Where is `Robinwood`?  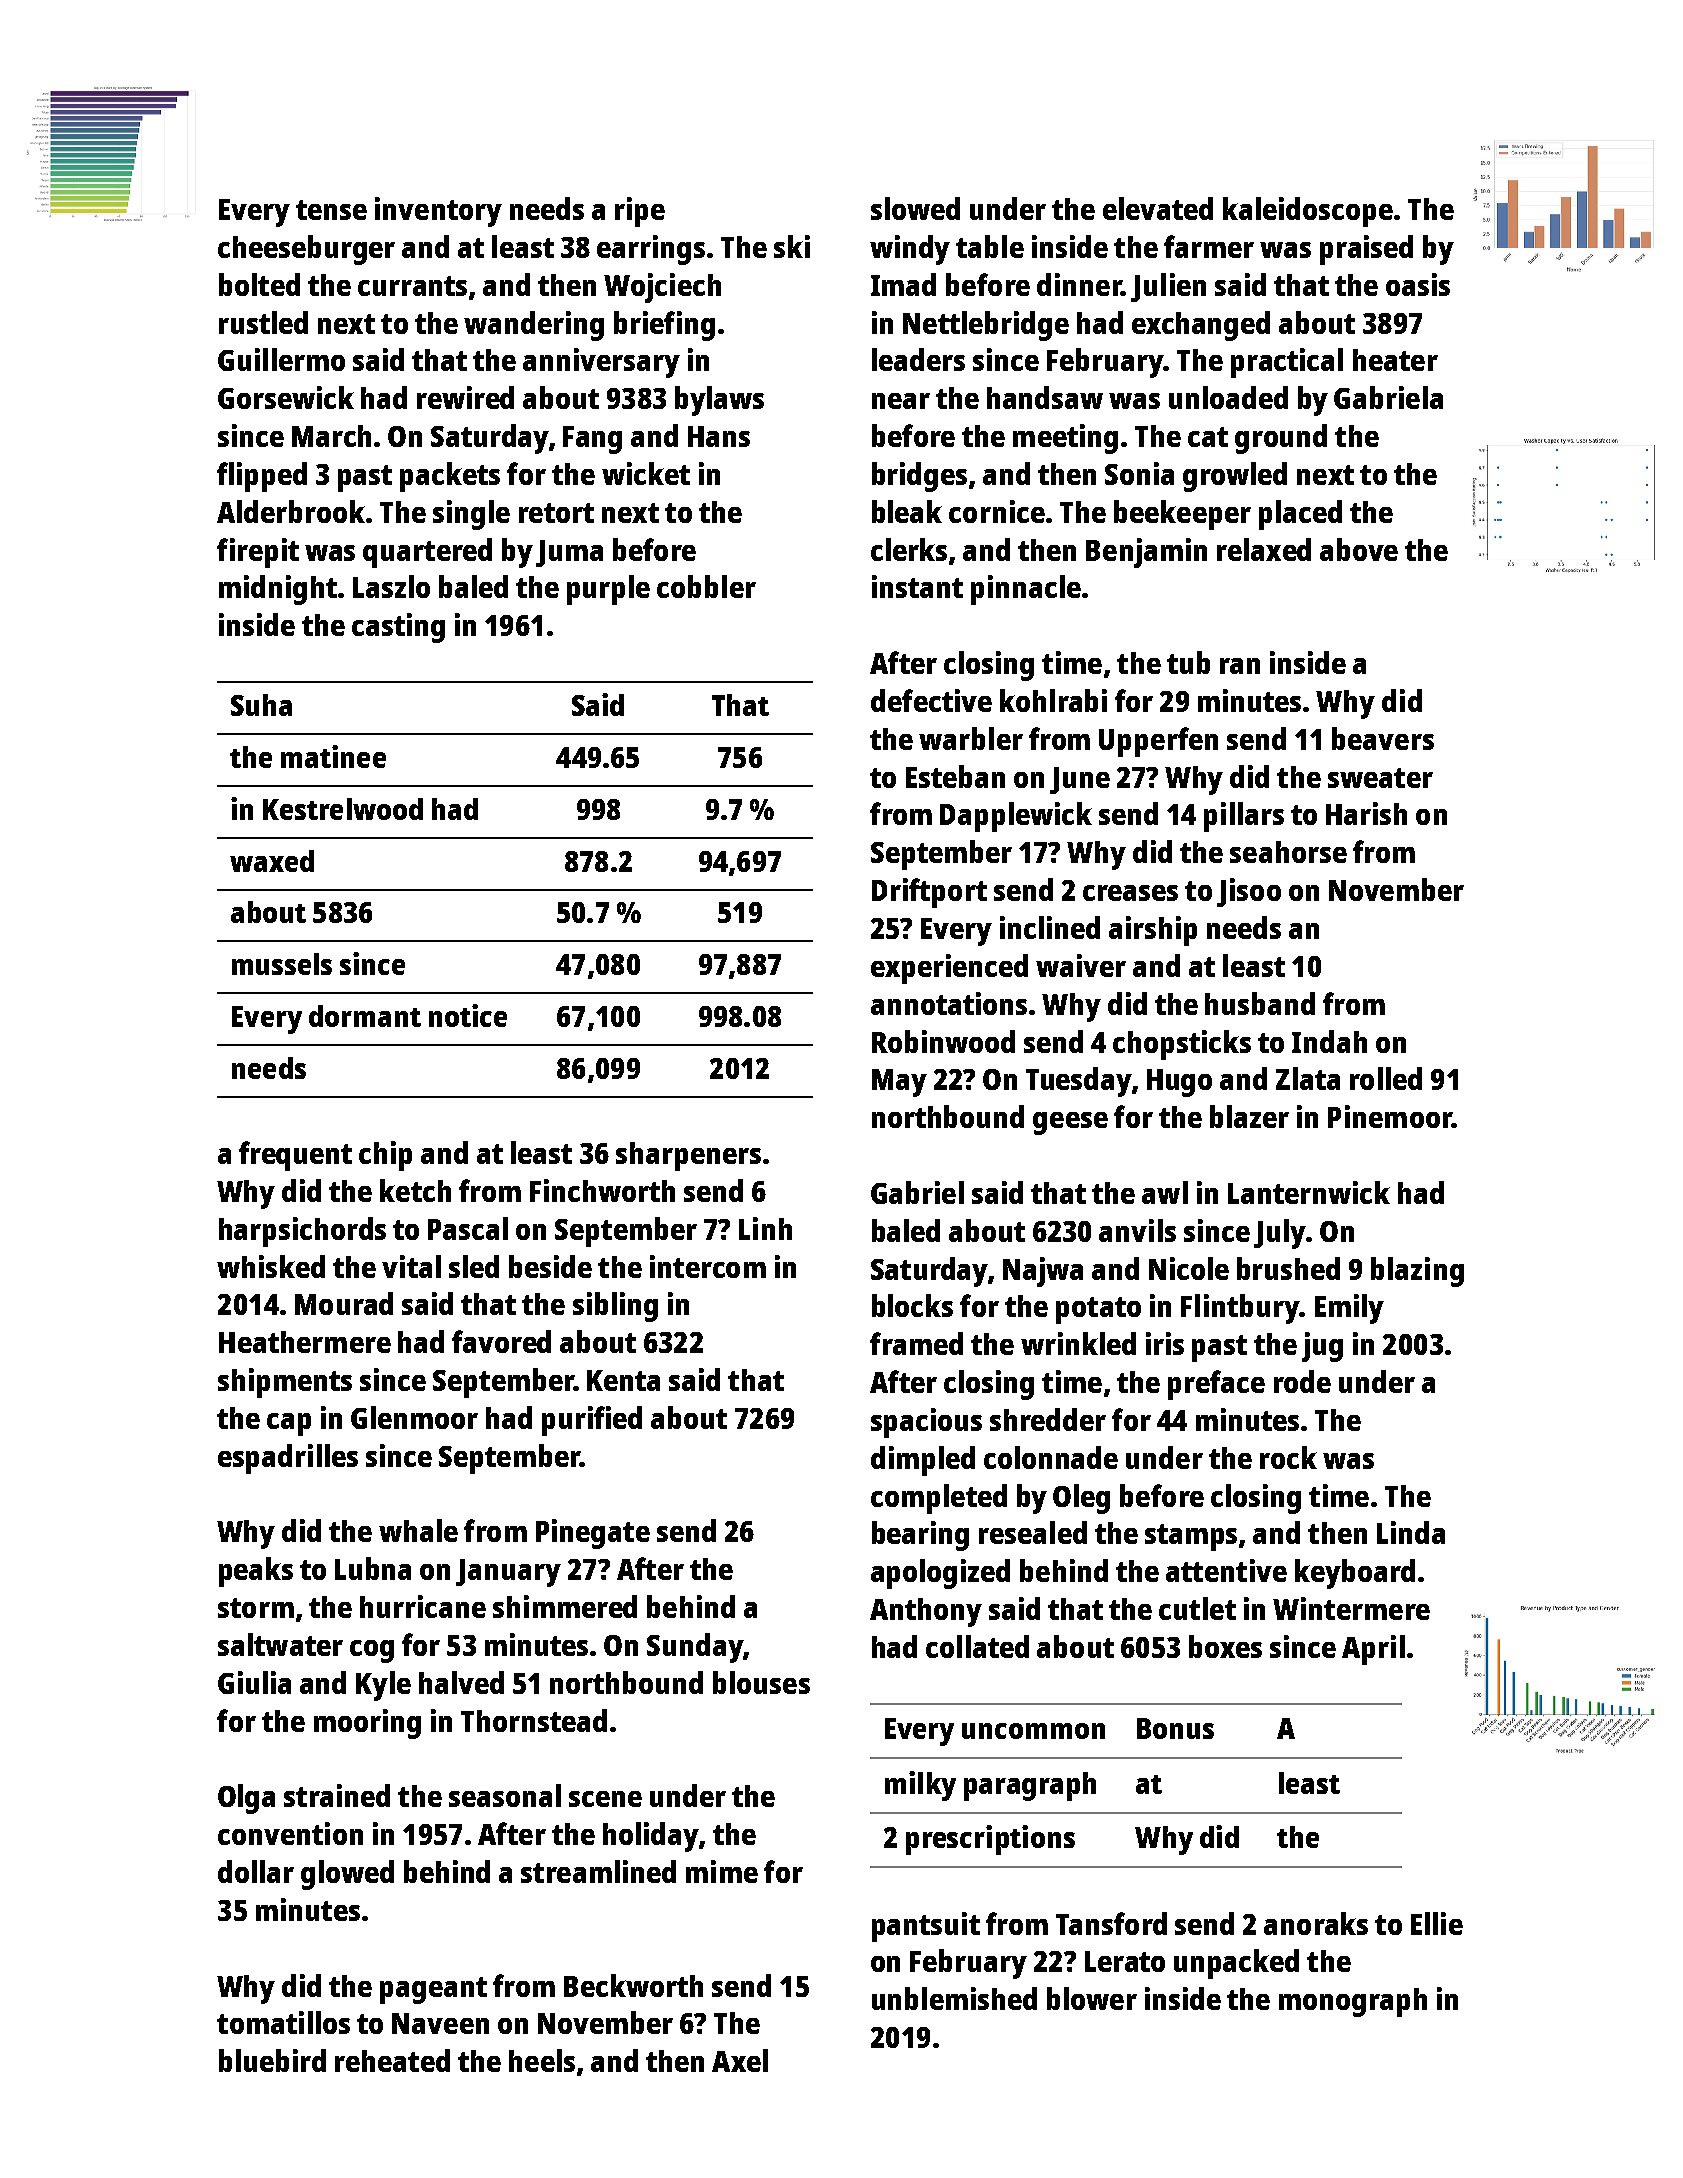 Robinwood is located at coordinates (943, 1041).
